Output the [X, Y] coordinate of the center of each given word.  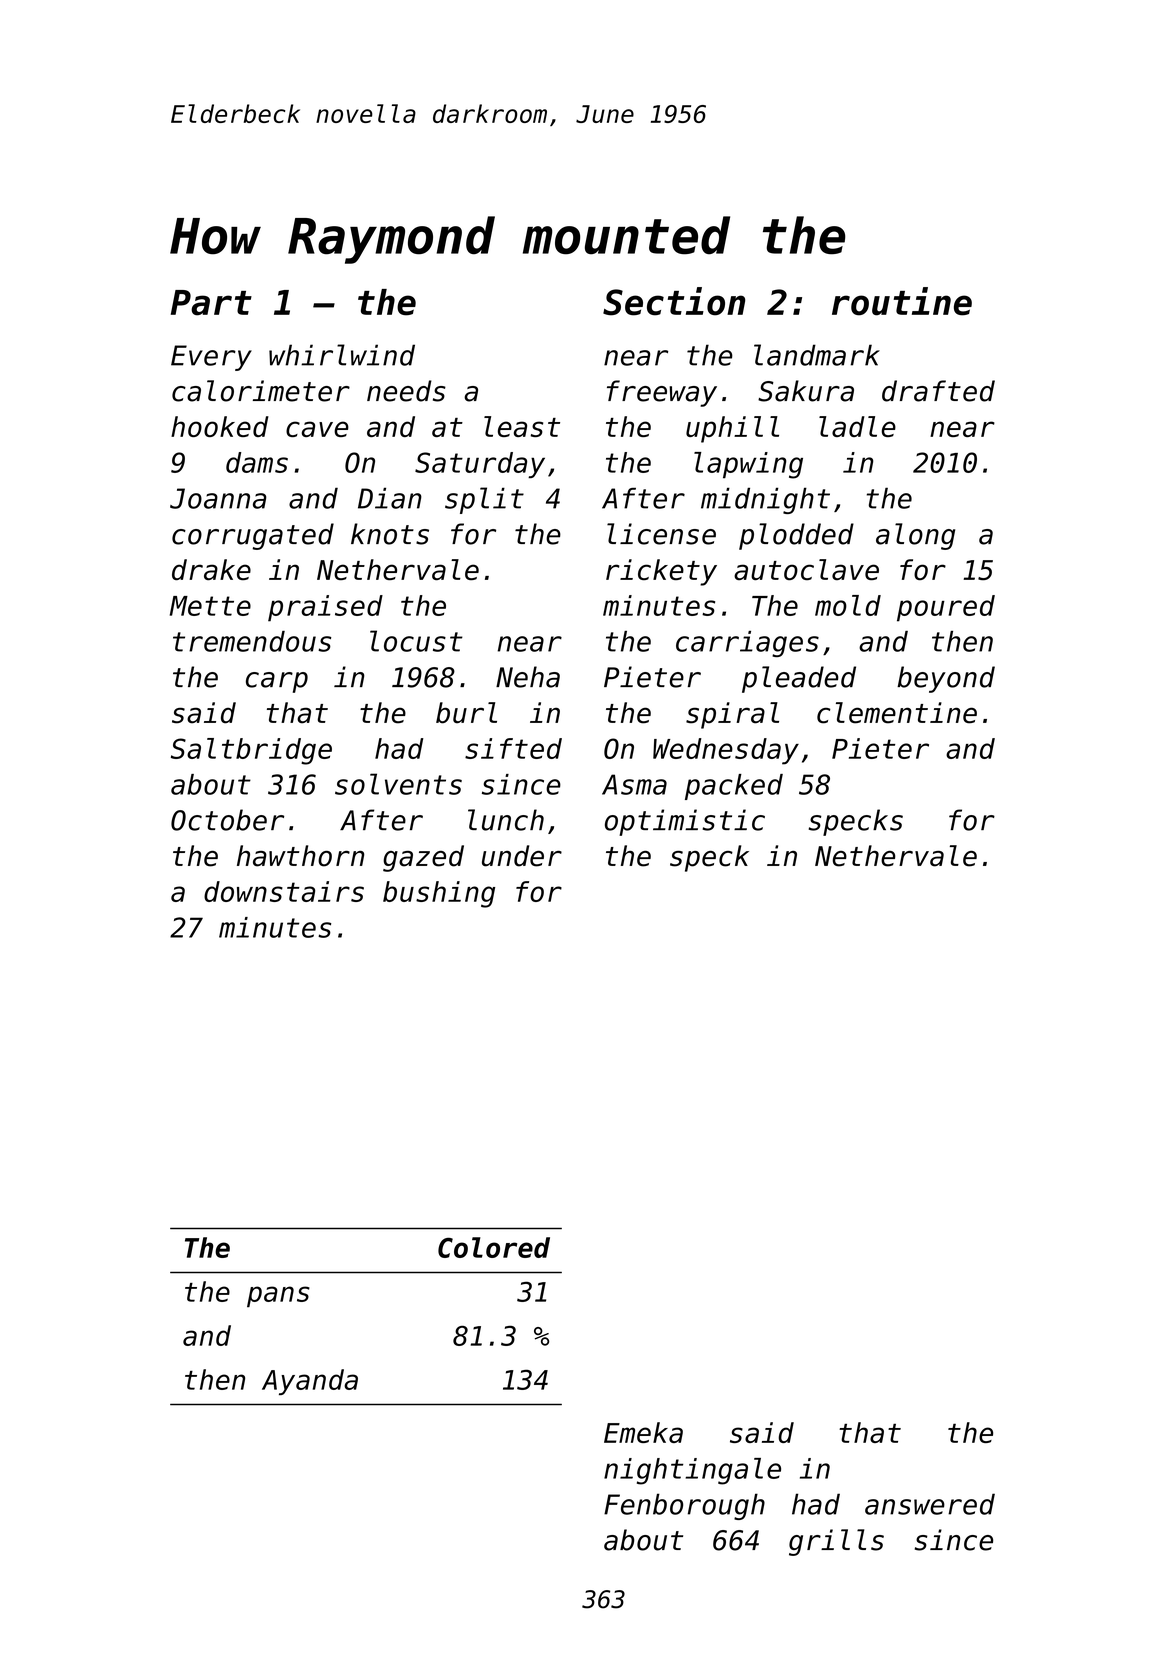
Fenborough [684, 1506]
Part [211, 303]
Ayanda [310, 1382]
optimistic [685, 822]
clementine [897, 713]
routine [902, 301]
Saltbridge [251, 751]
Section [674, 301]
